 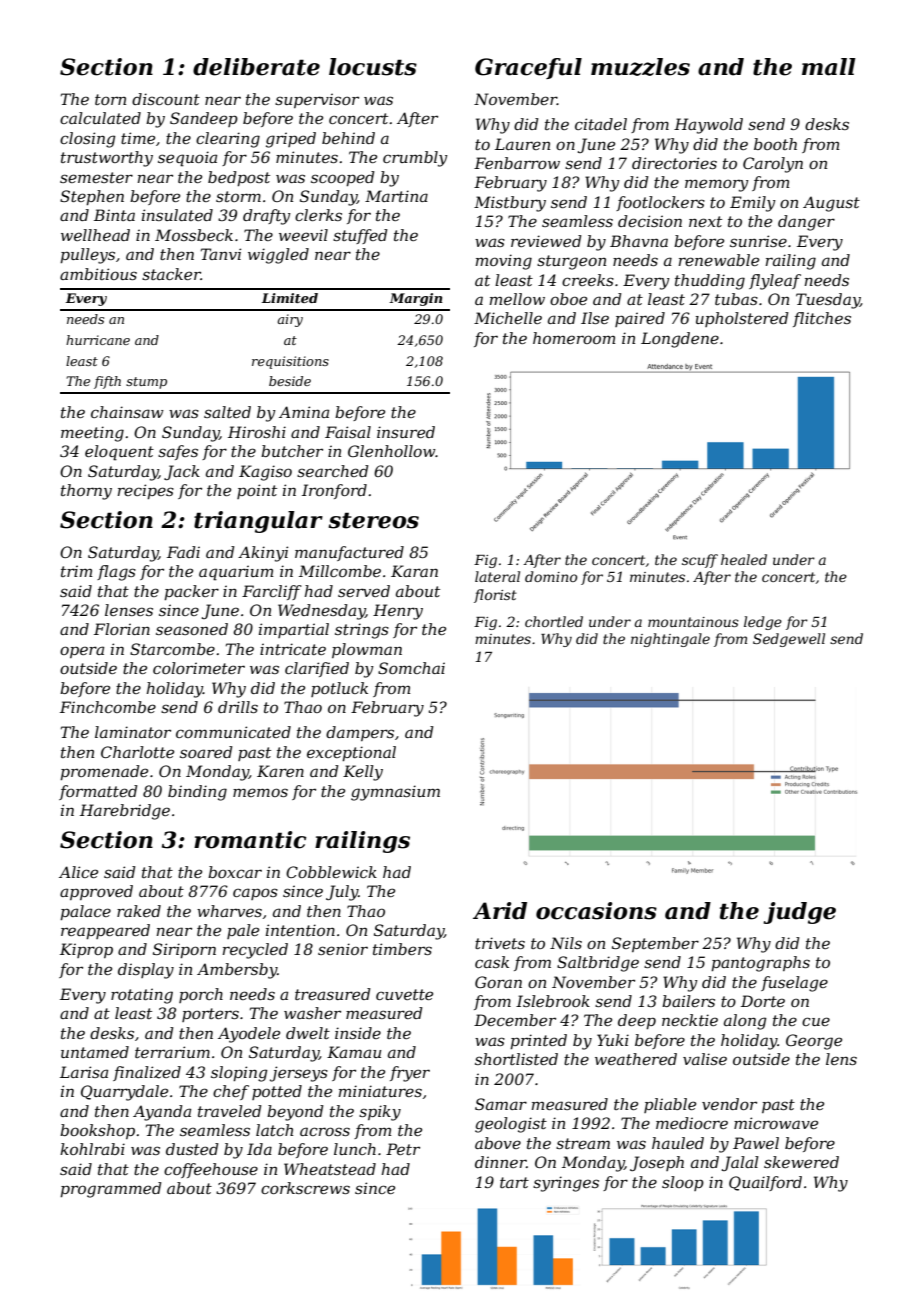 I want to click on Bhavna, so click(x=639, y=241).
